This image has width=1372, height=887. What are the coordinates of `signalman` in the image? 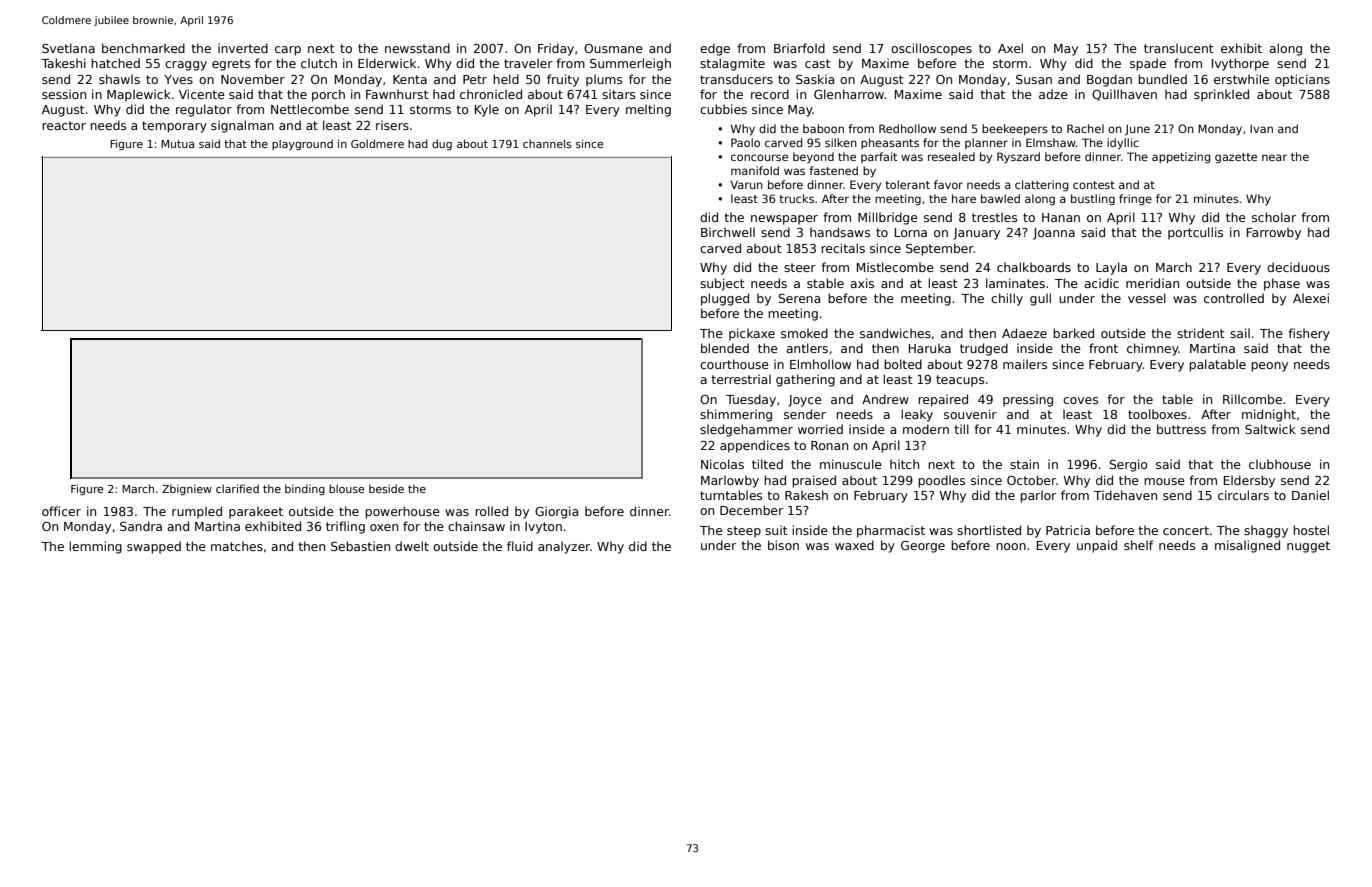 It's located at (242, 126).
